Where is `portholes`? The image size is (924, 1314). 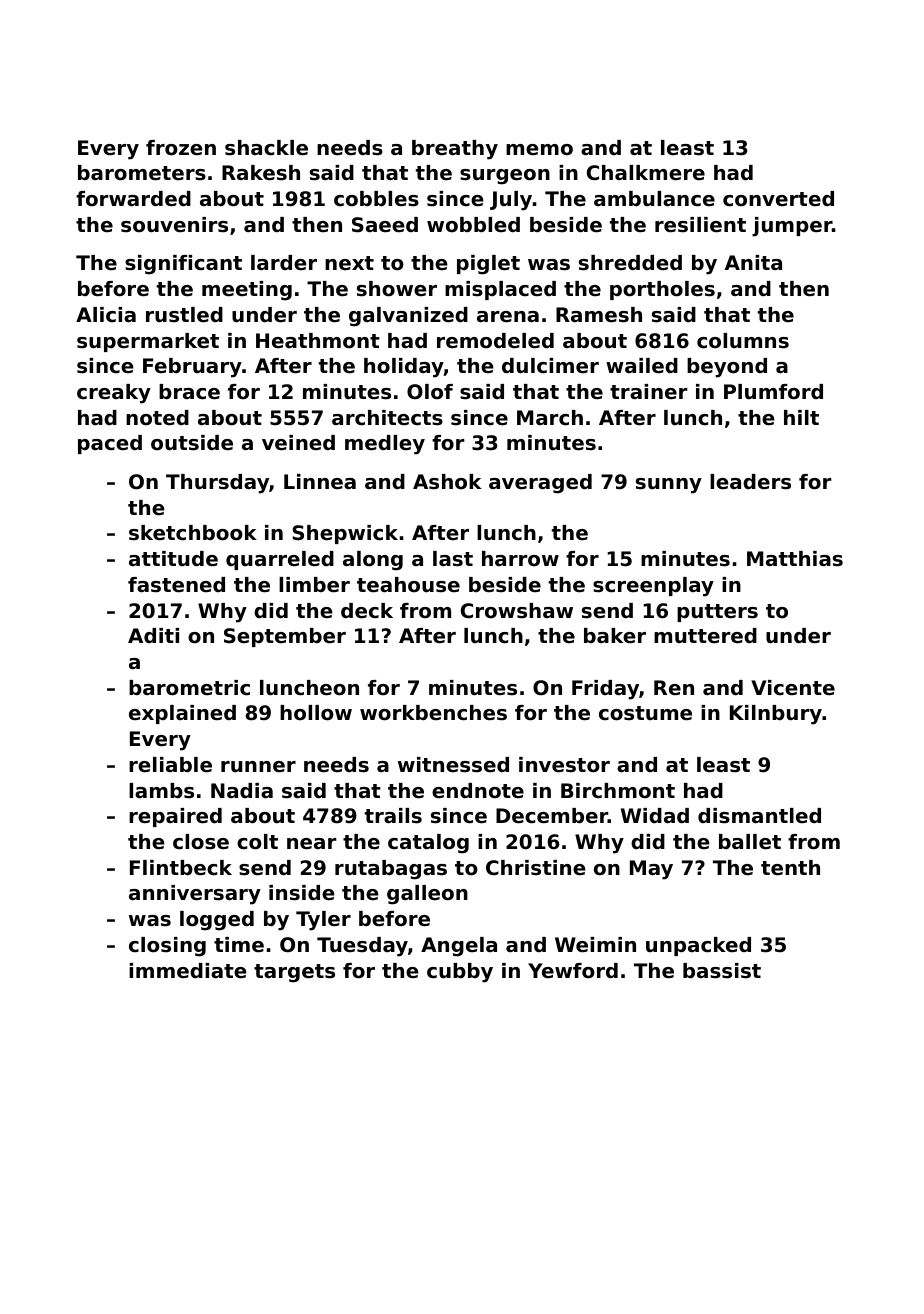
portholes is located at coordinates (662, 290).
